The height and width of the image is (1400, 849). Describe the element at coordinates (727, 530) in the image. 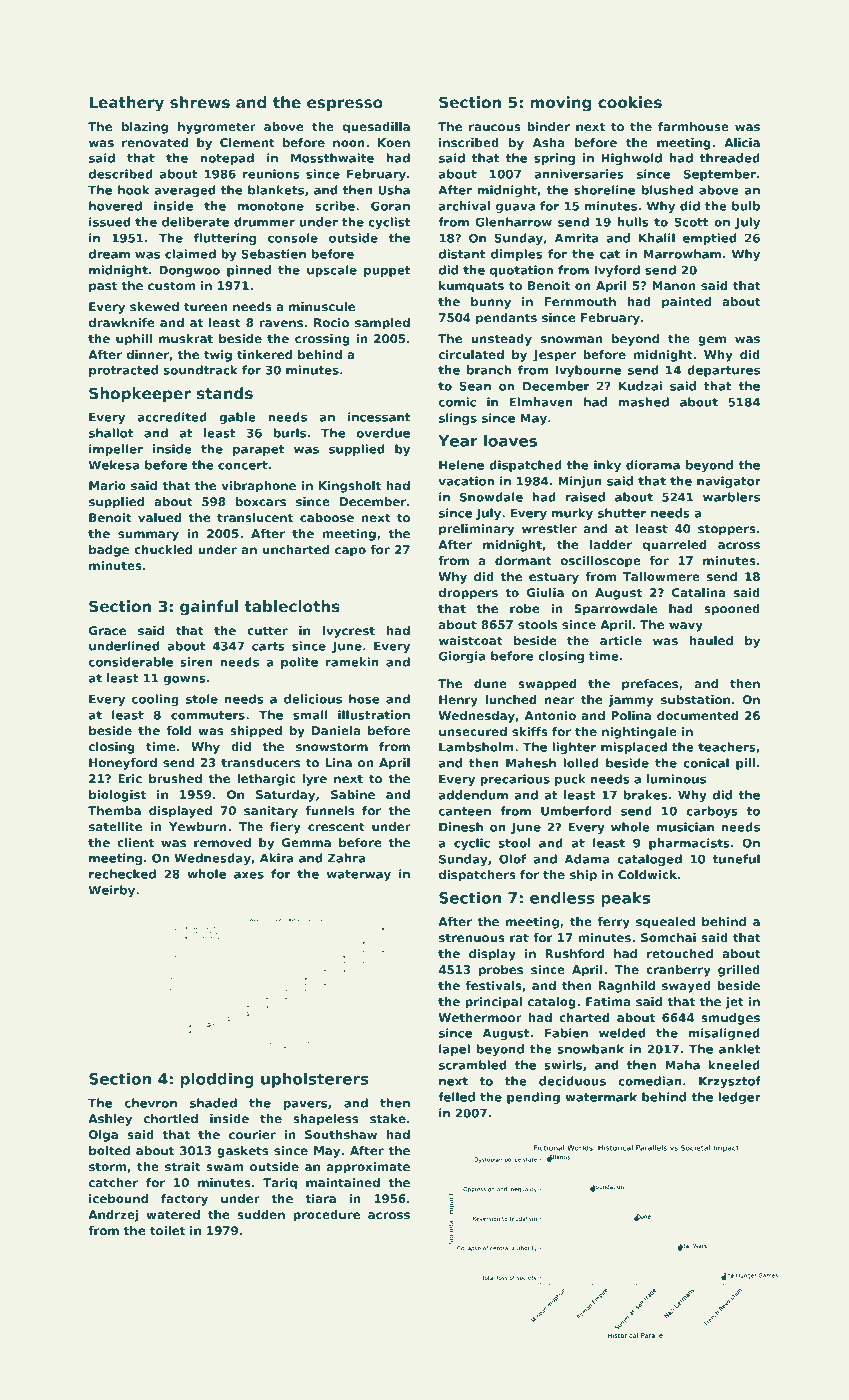

I see `stoppers` at that location.
